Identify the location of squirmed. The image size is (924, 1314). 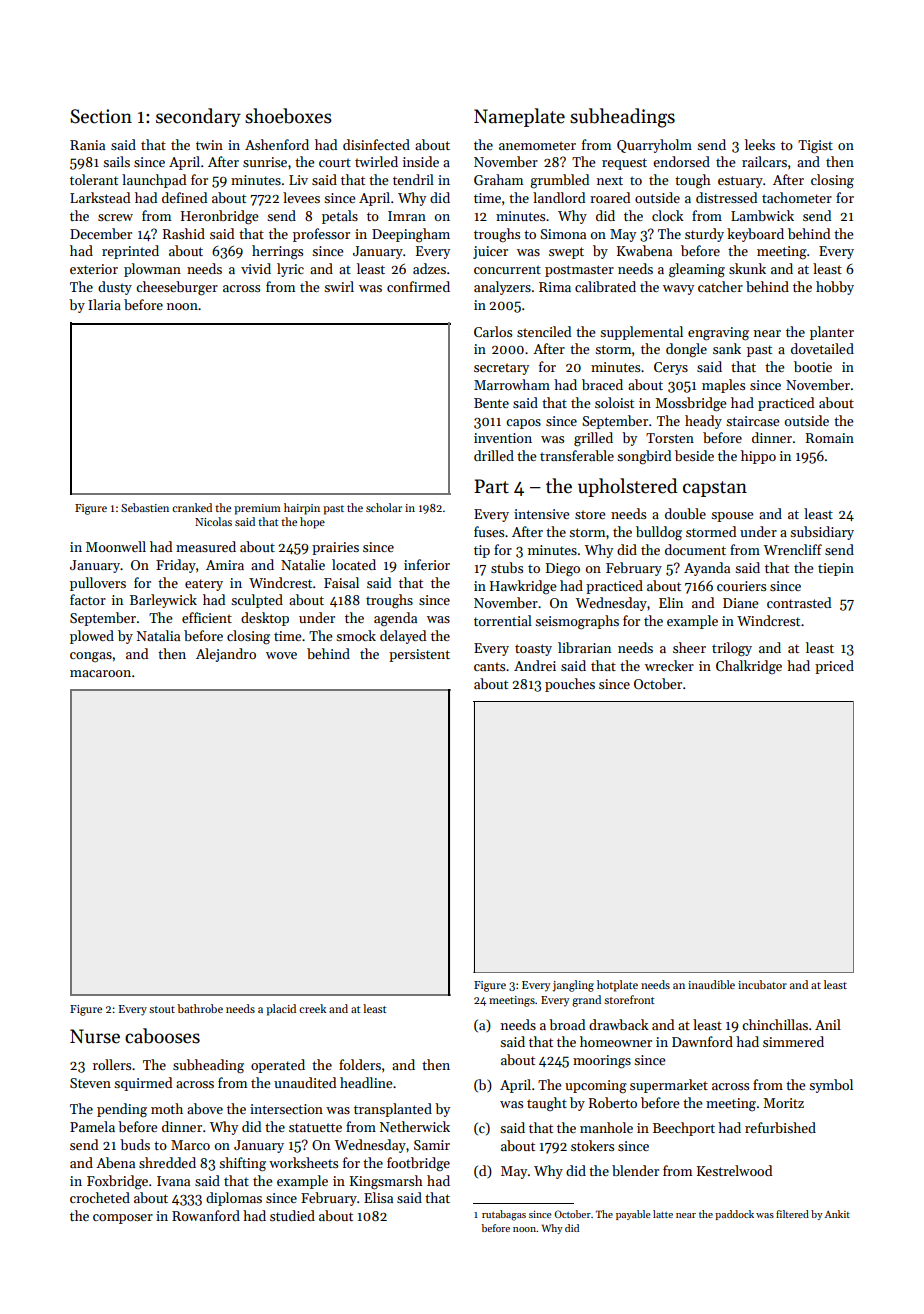
(143, 1084).
